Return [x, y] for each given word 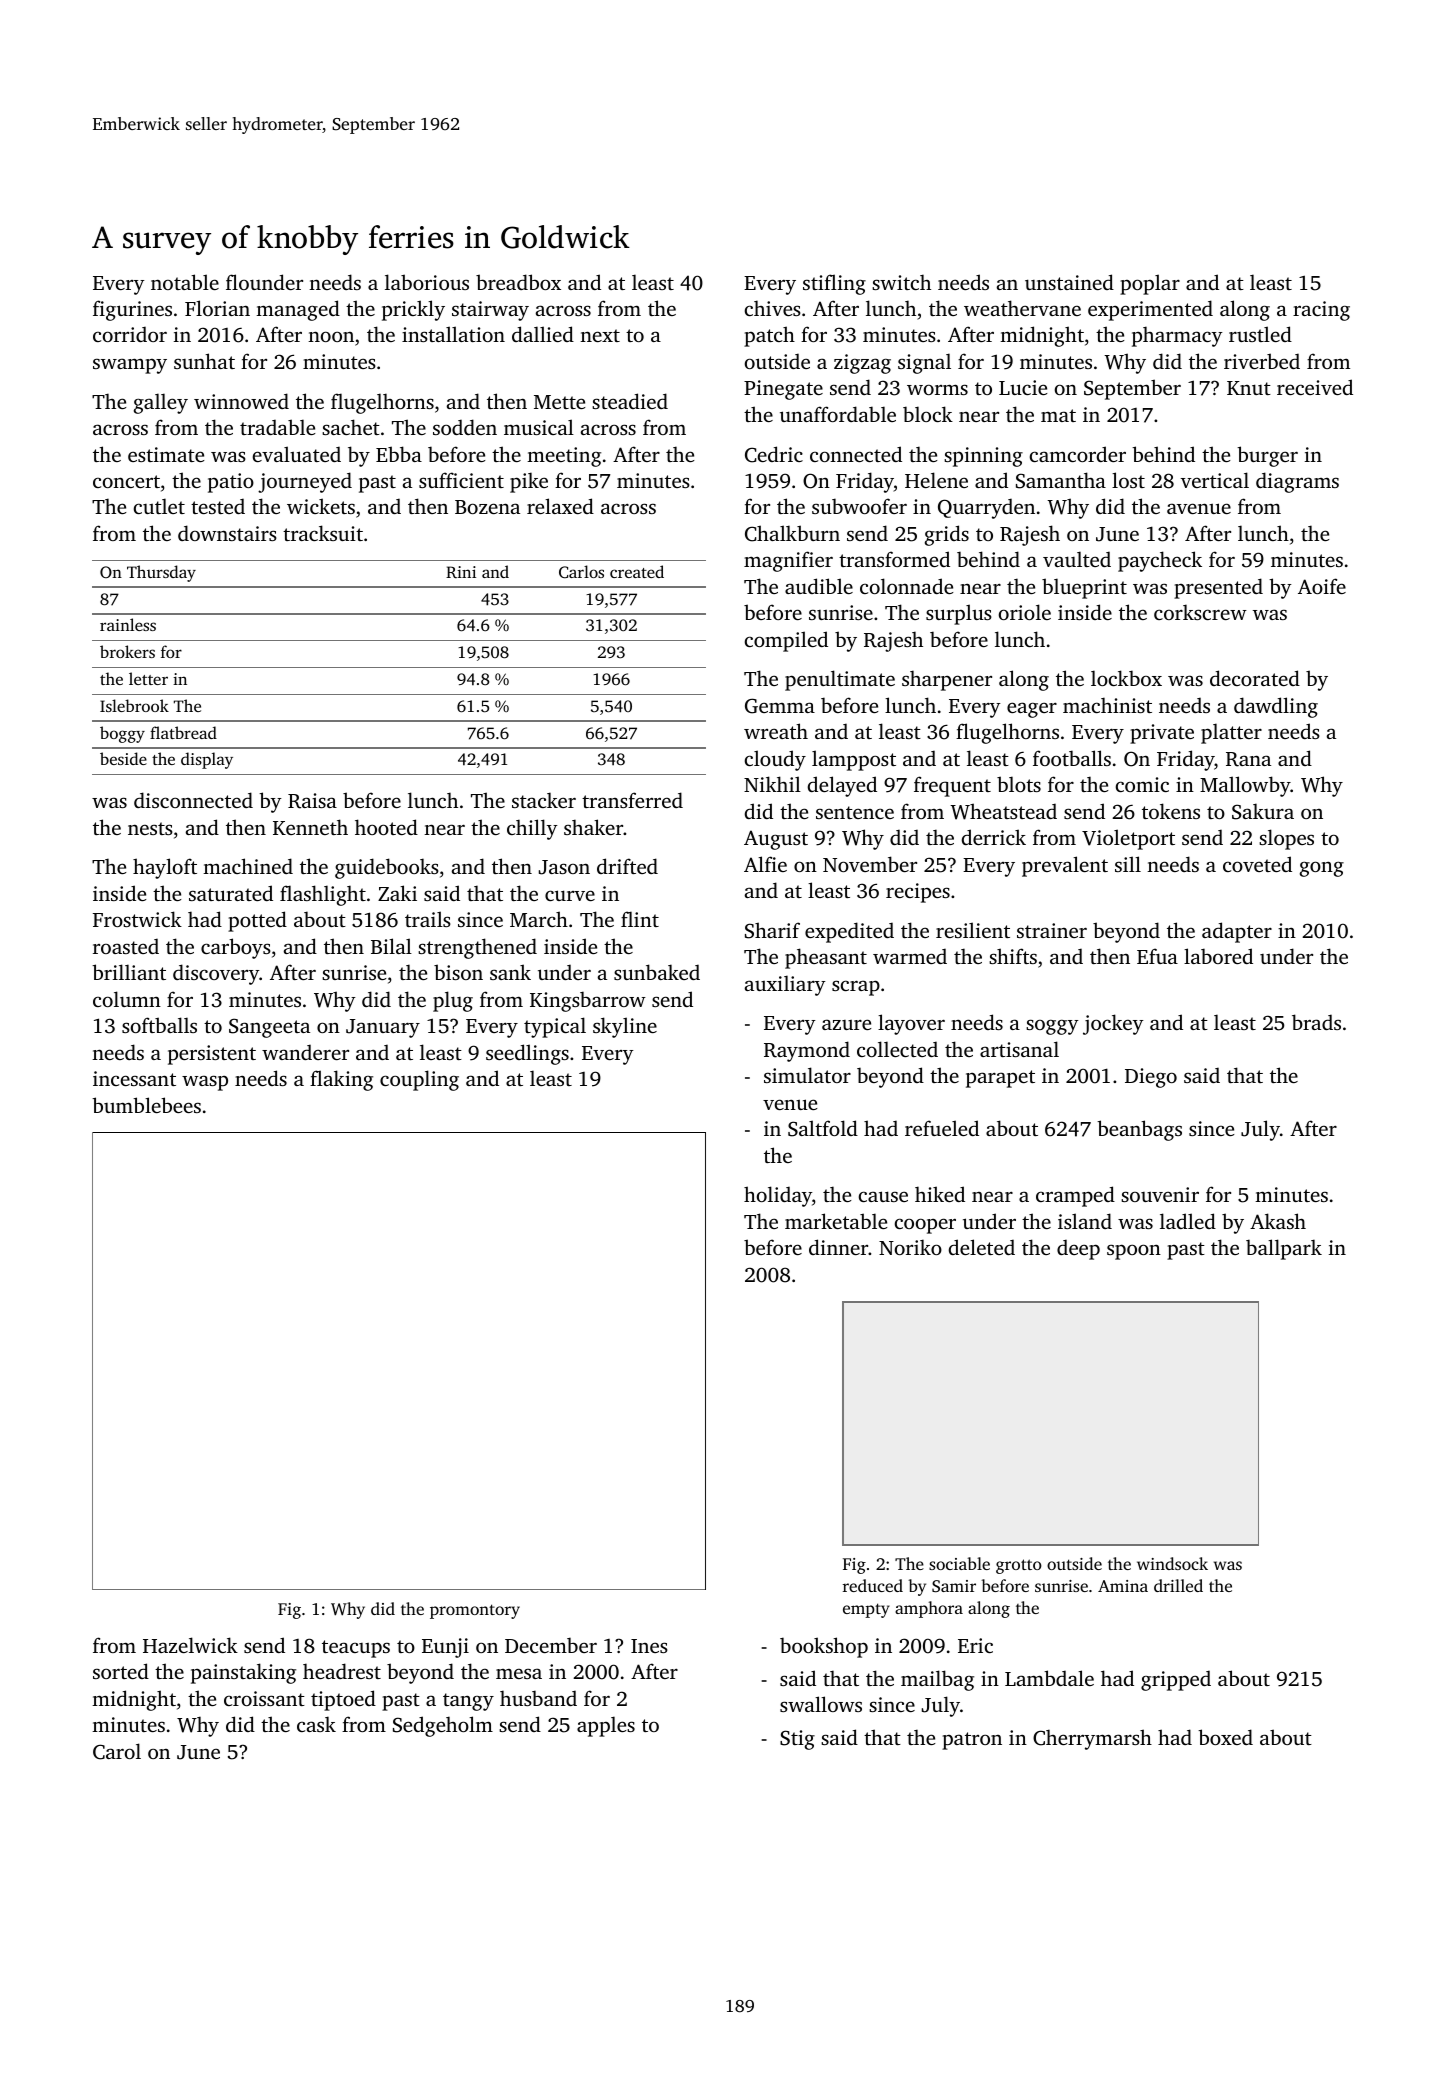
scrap [856, 988]
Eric [975, 1645]
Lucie [1023, 387]
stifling [834, 284]
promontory [475, 1611]
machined [248, 866]
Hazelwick [190, 1645]
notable [185, 282]
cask [316, 1724]
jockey [1113, 1024]
